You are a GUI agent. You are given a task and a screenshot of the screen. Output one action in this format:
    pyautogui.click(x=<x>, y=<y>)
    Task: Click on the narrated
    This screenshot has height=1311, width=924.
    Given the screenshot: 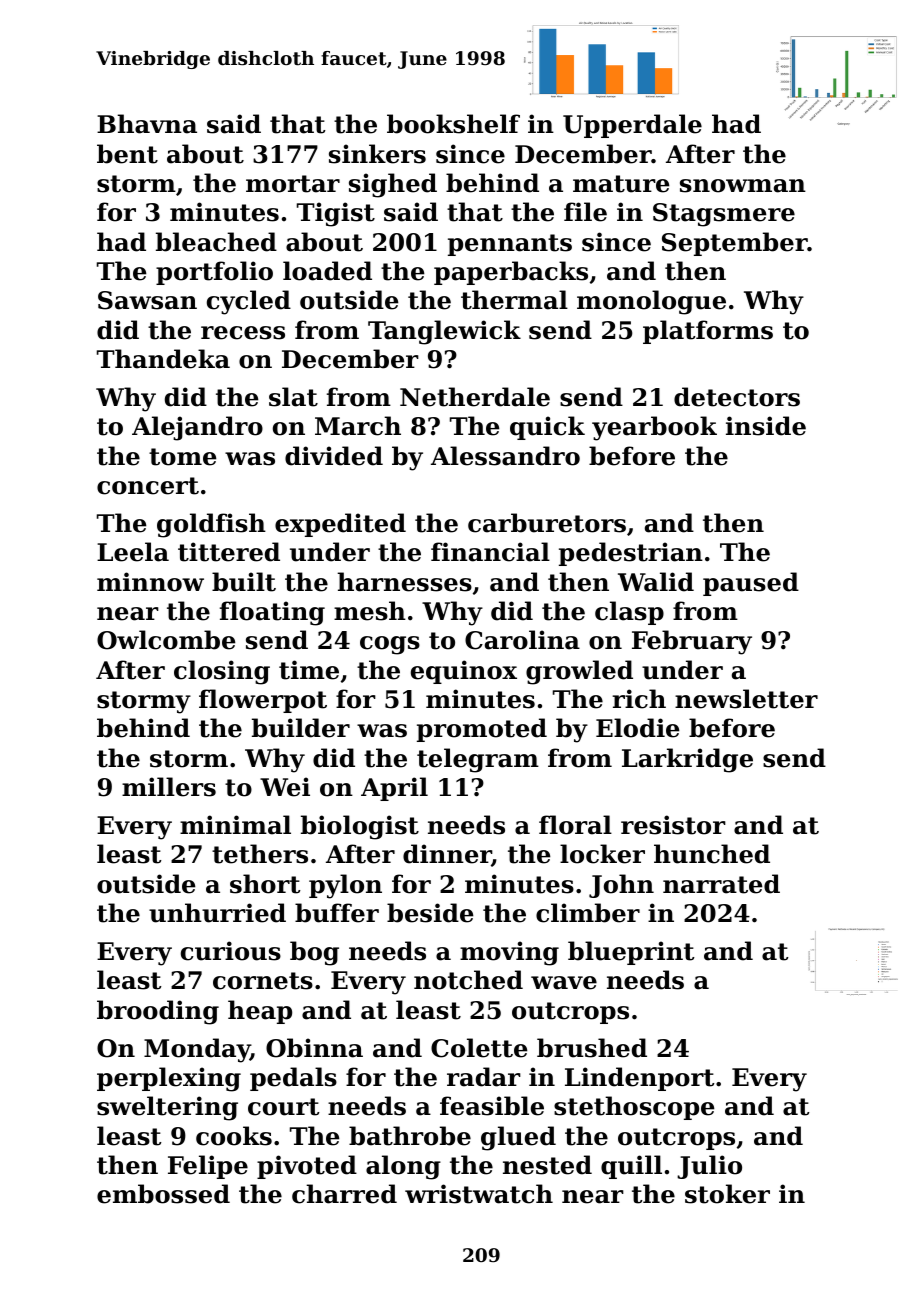 What is the action you would take?
    pyautogui.click(x=721, y=884)
